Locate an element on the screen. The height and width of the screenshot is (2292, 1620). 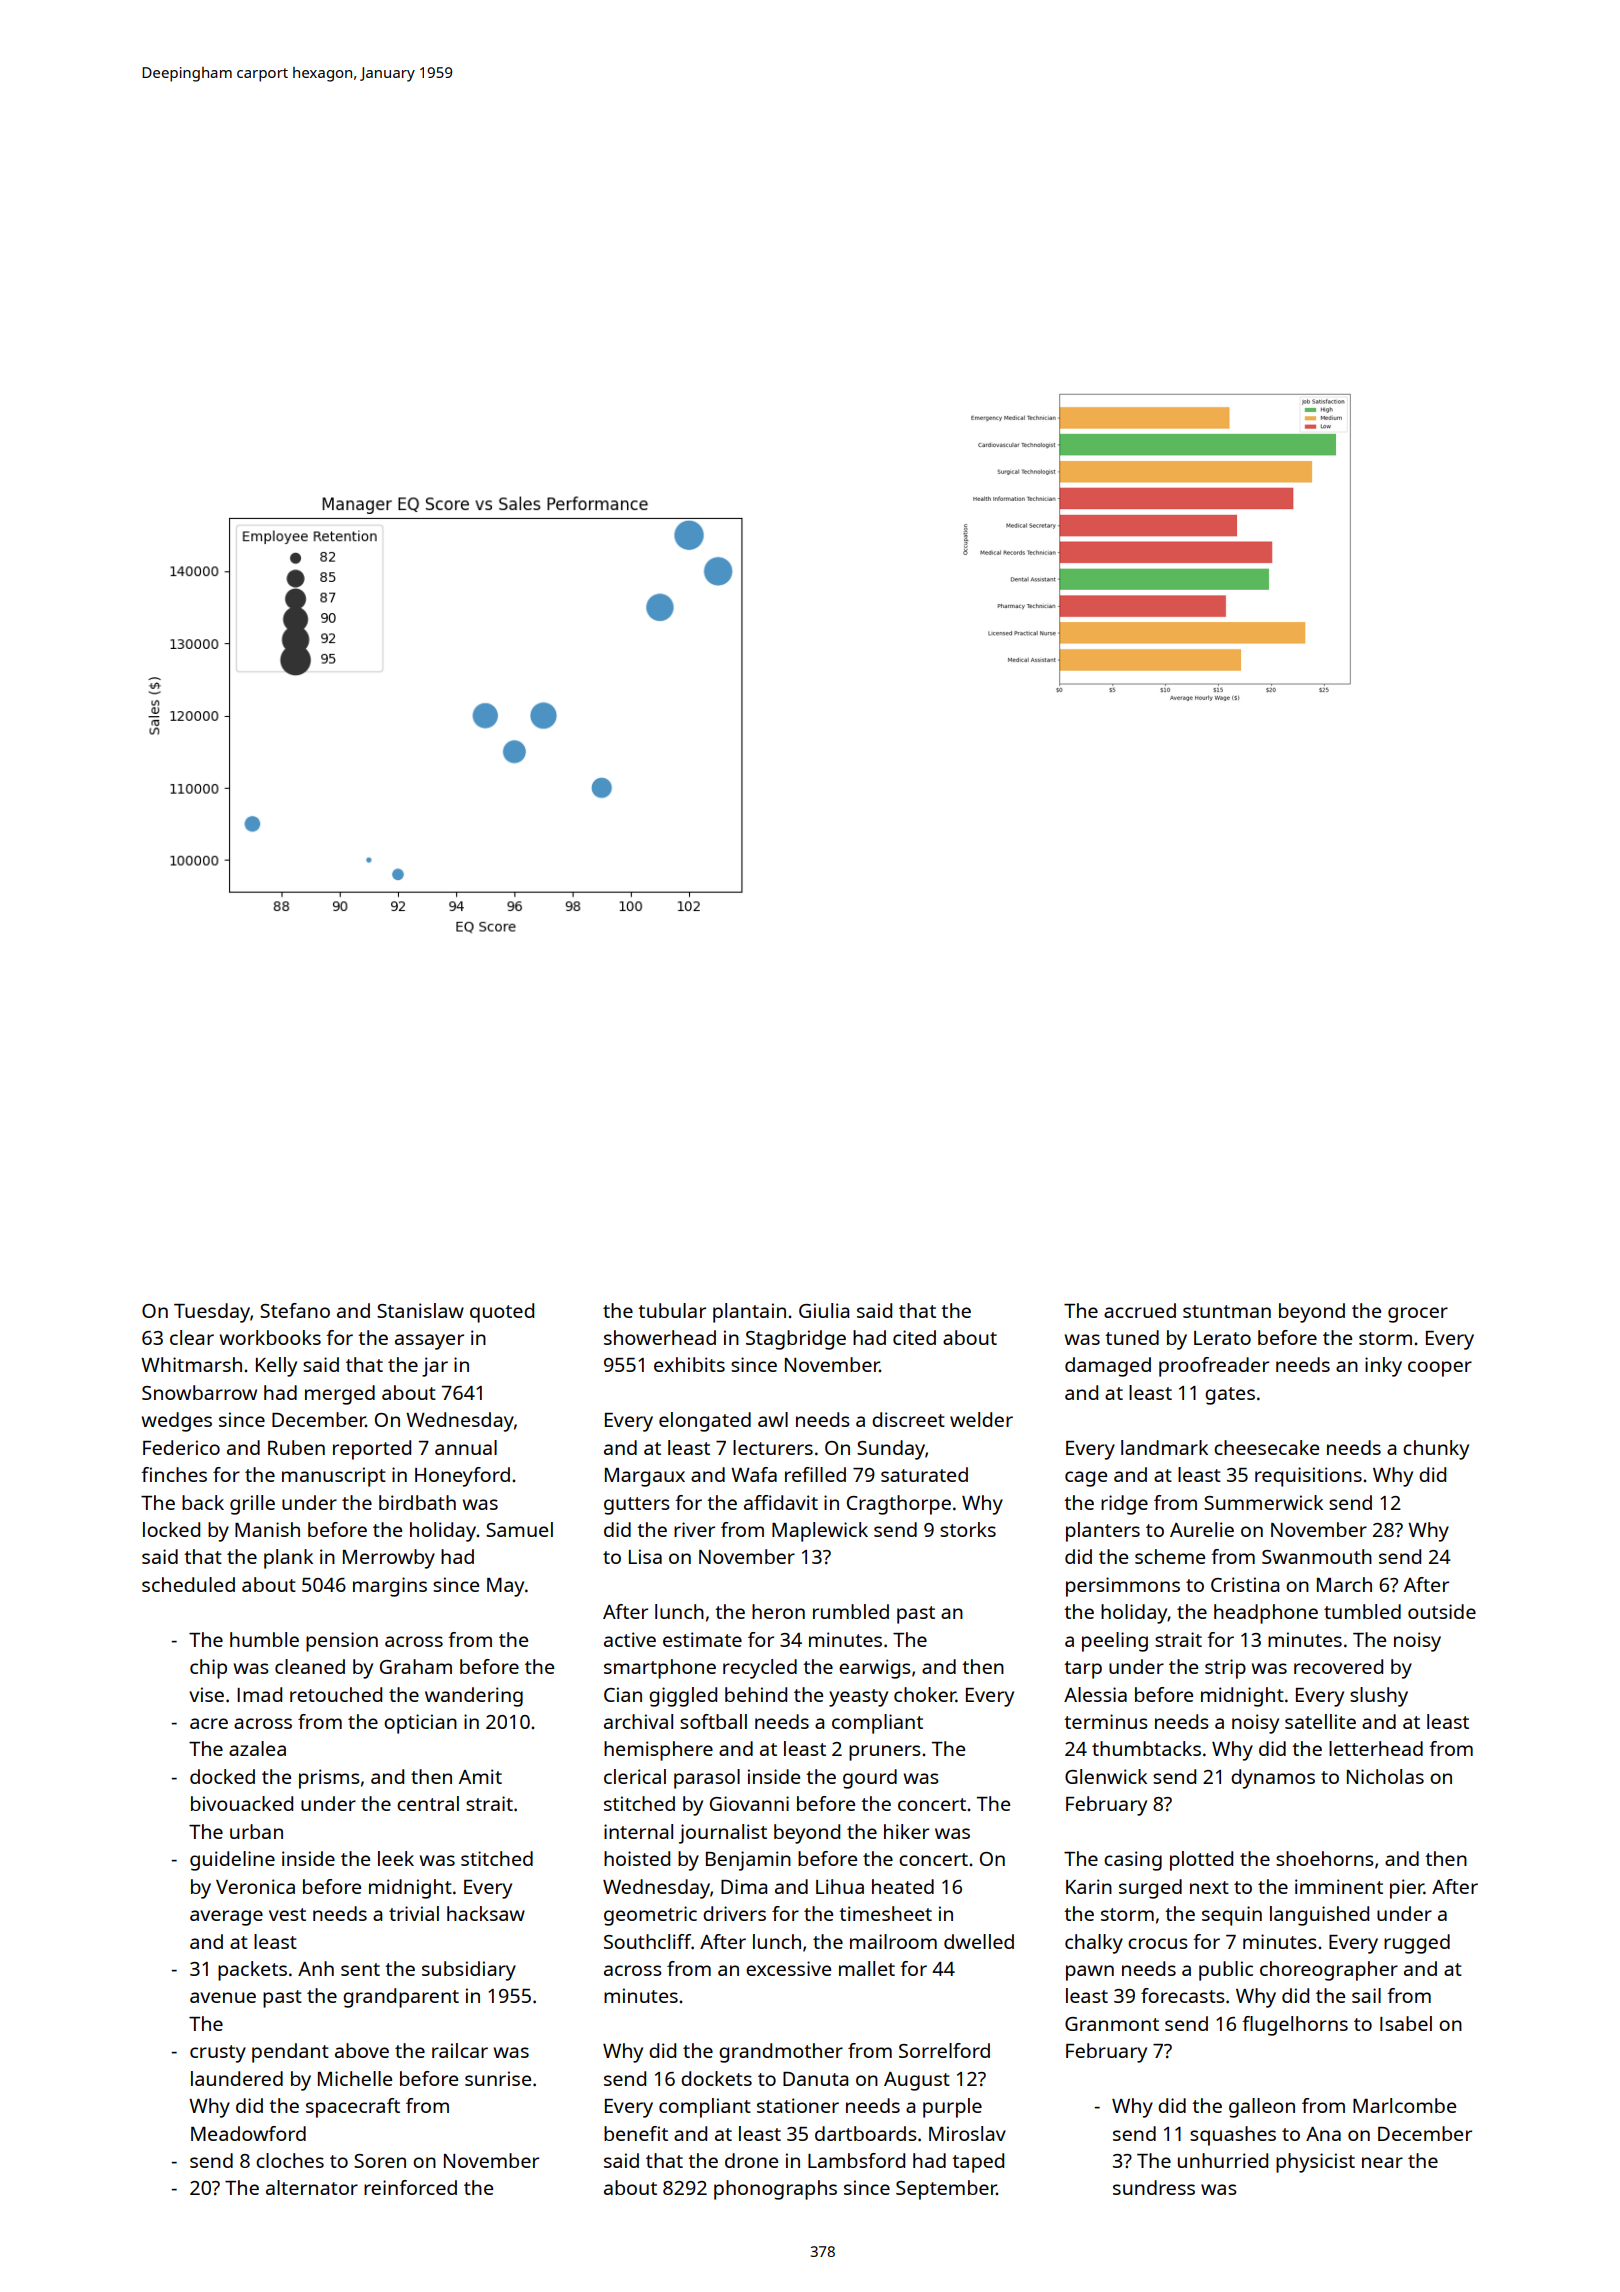
choker is located at coordinates (925, 1694).
